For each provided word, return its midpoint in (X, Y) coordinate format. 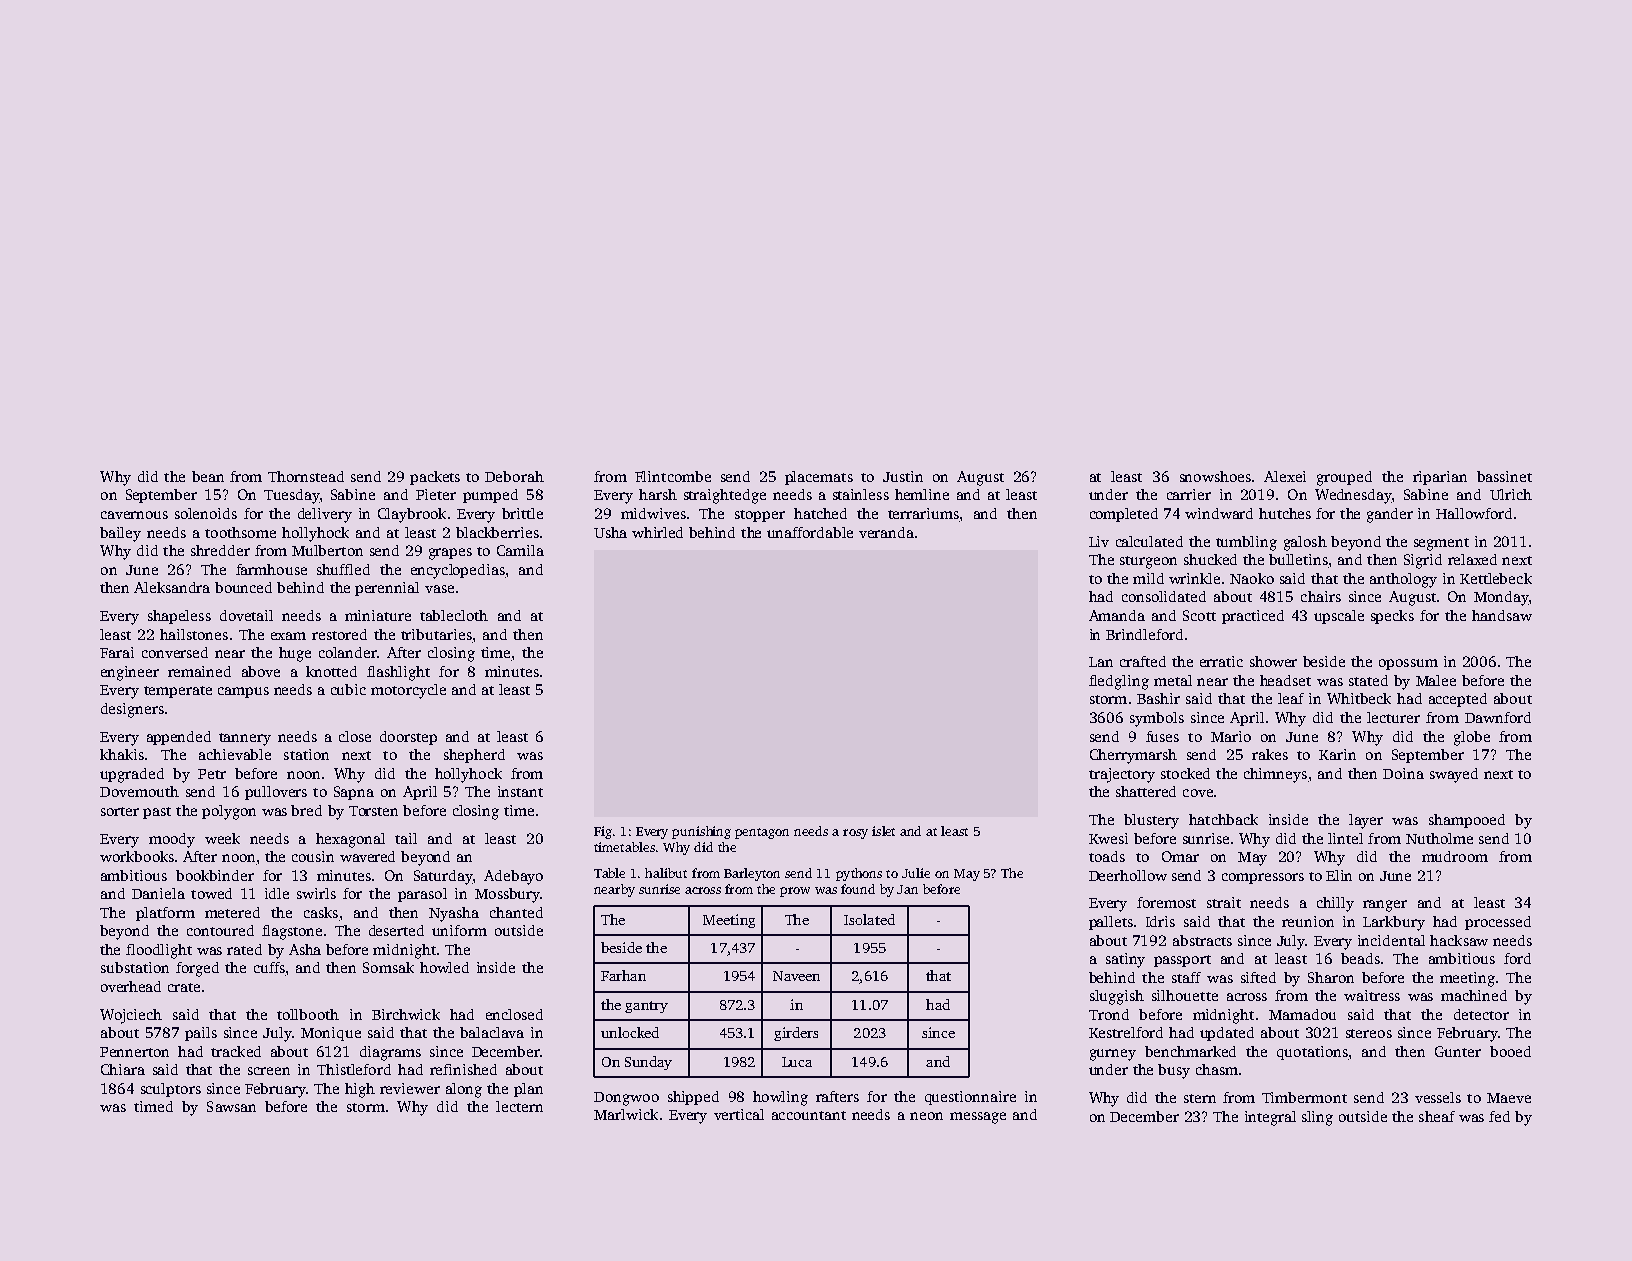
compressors (1263, 878)
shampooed (1467, 821)
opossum (1408, 664)
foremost (1166, 902)
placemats (819, 478)
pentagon (762, 833)
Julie (916, 873)
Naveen (796, 976)
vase (439, 589)
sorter (120, 811)
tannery (245, 739)
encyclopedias (458, 571)
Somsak (388, 967)
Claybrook (412, 515)
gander (1390, 515)
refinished (463, 1069)
